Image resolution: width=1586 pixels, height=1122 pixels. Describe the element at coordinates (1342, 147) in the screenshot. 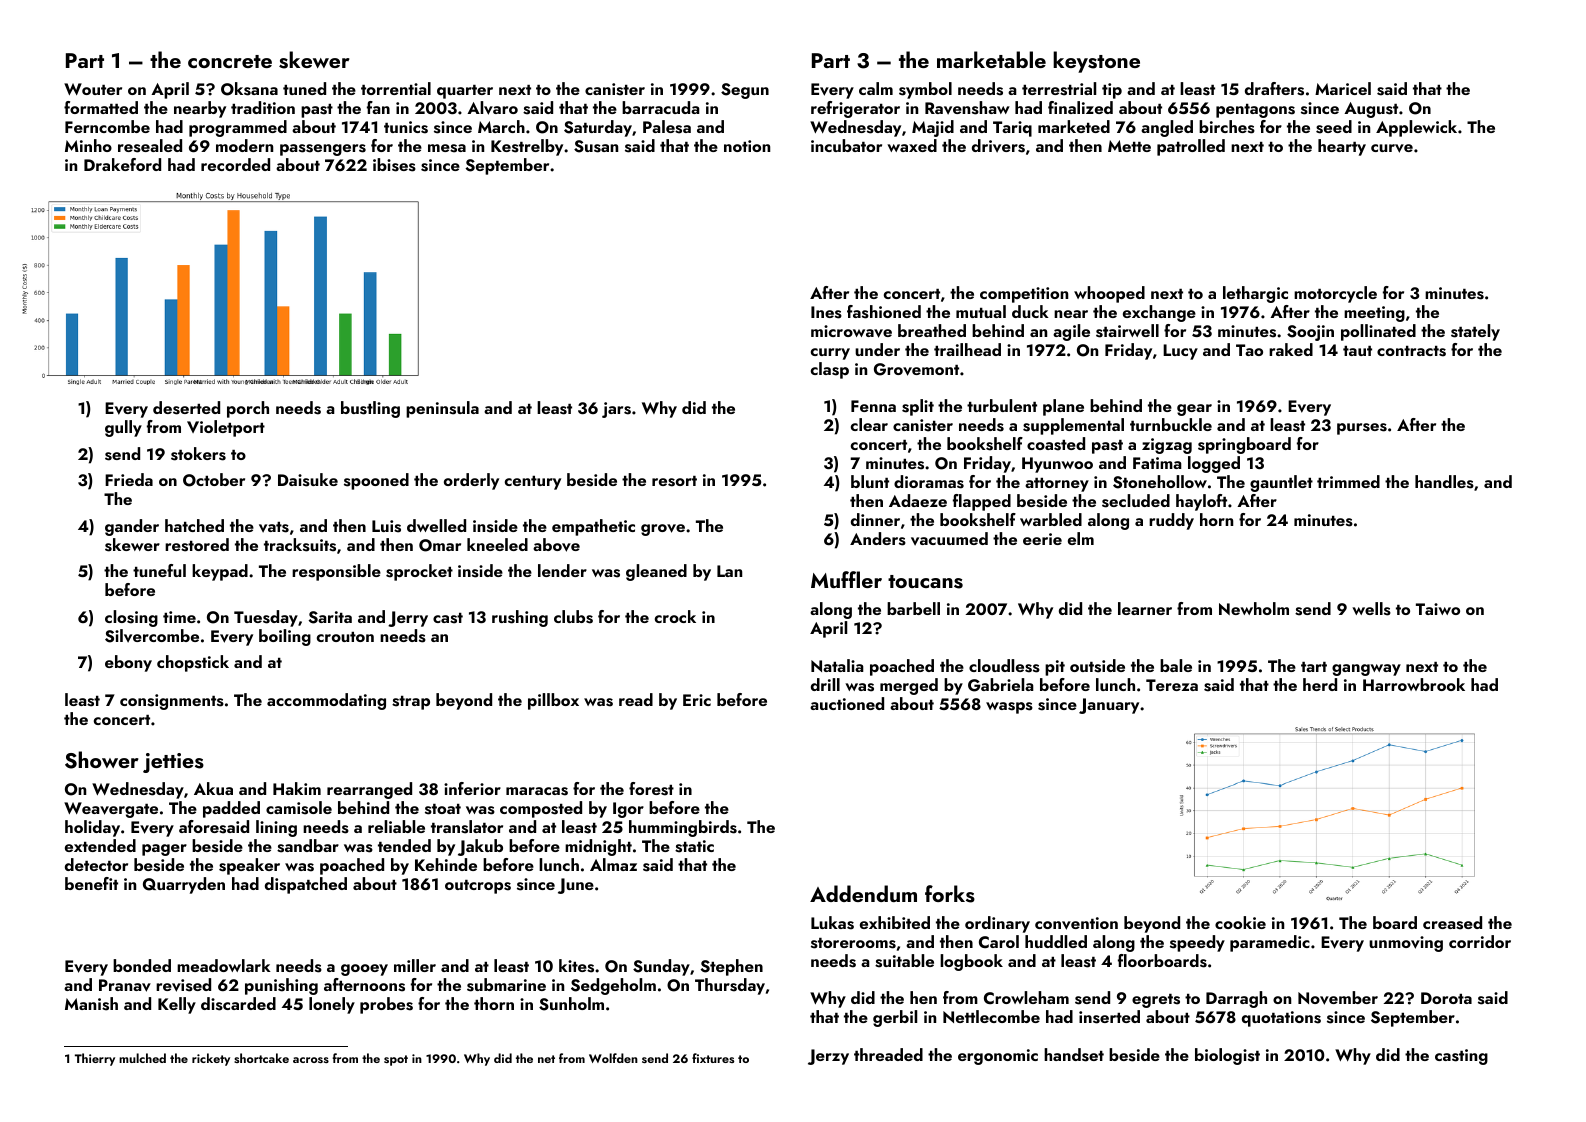

I see `hearty` at that location.
